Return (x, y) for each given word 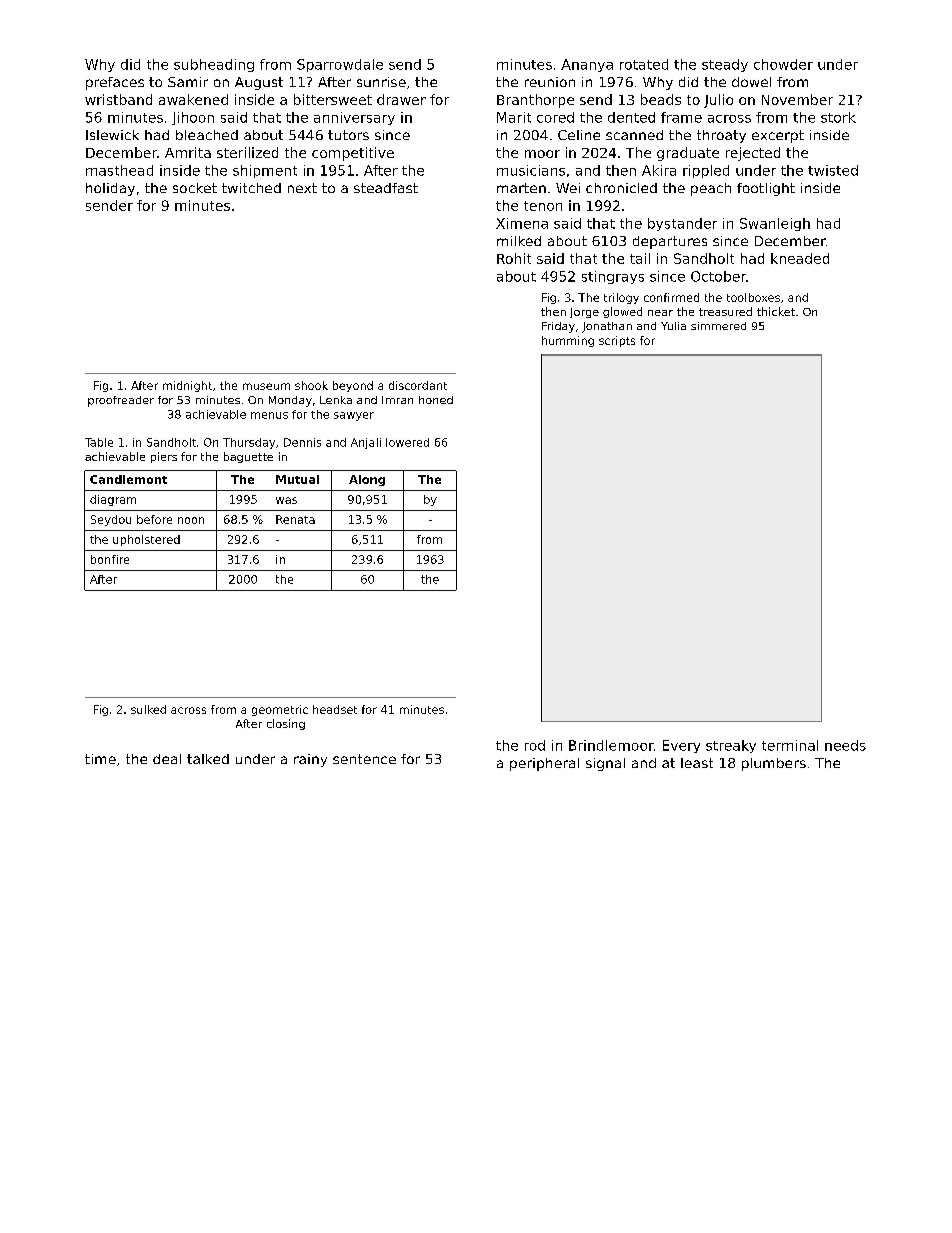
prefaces (115, 83)
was (286, 500)
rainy (310, 760)
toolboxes (753, 297)
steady (725, 65)
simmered (718, 326)
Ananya (587, 65)
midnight (187, 386)
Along (367, 480)
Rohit (514, 258)
